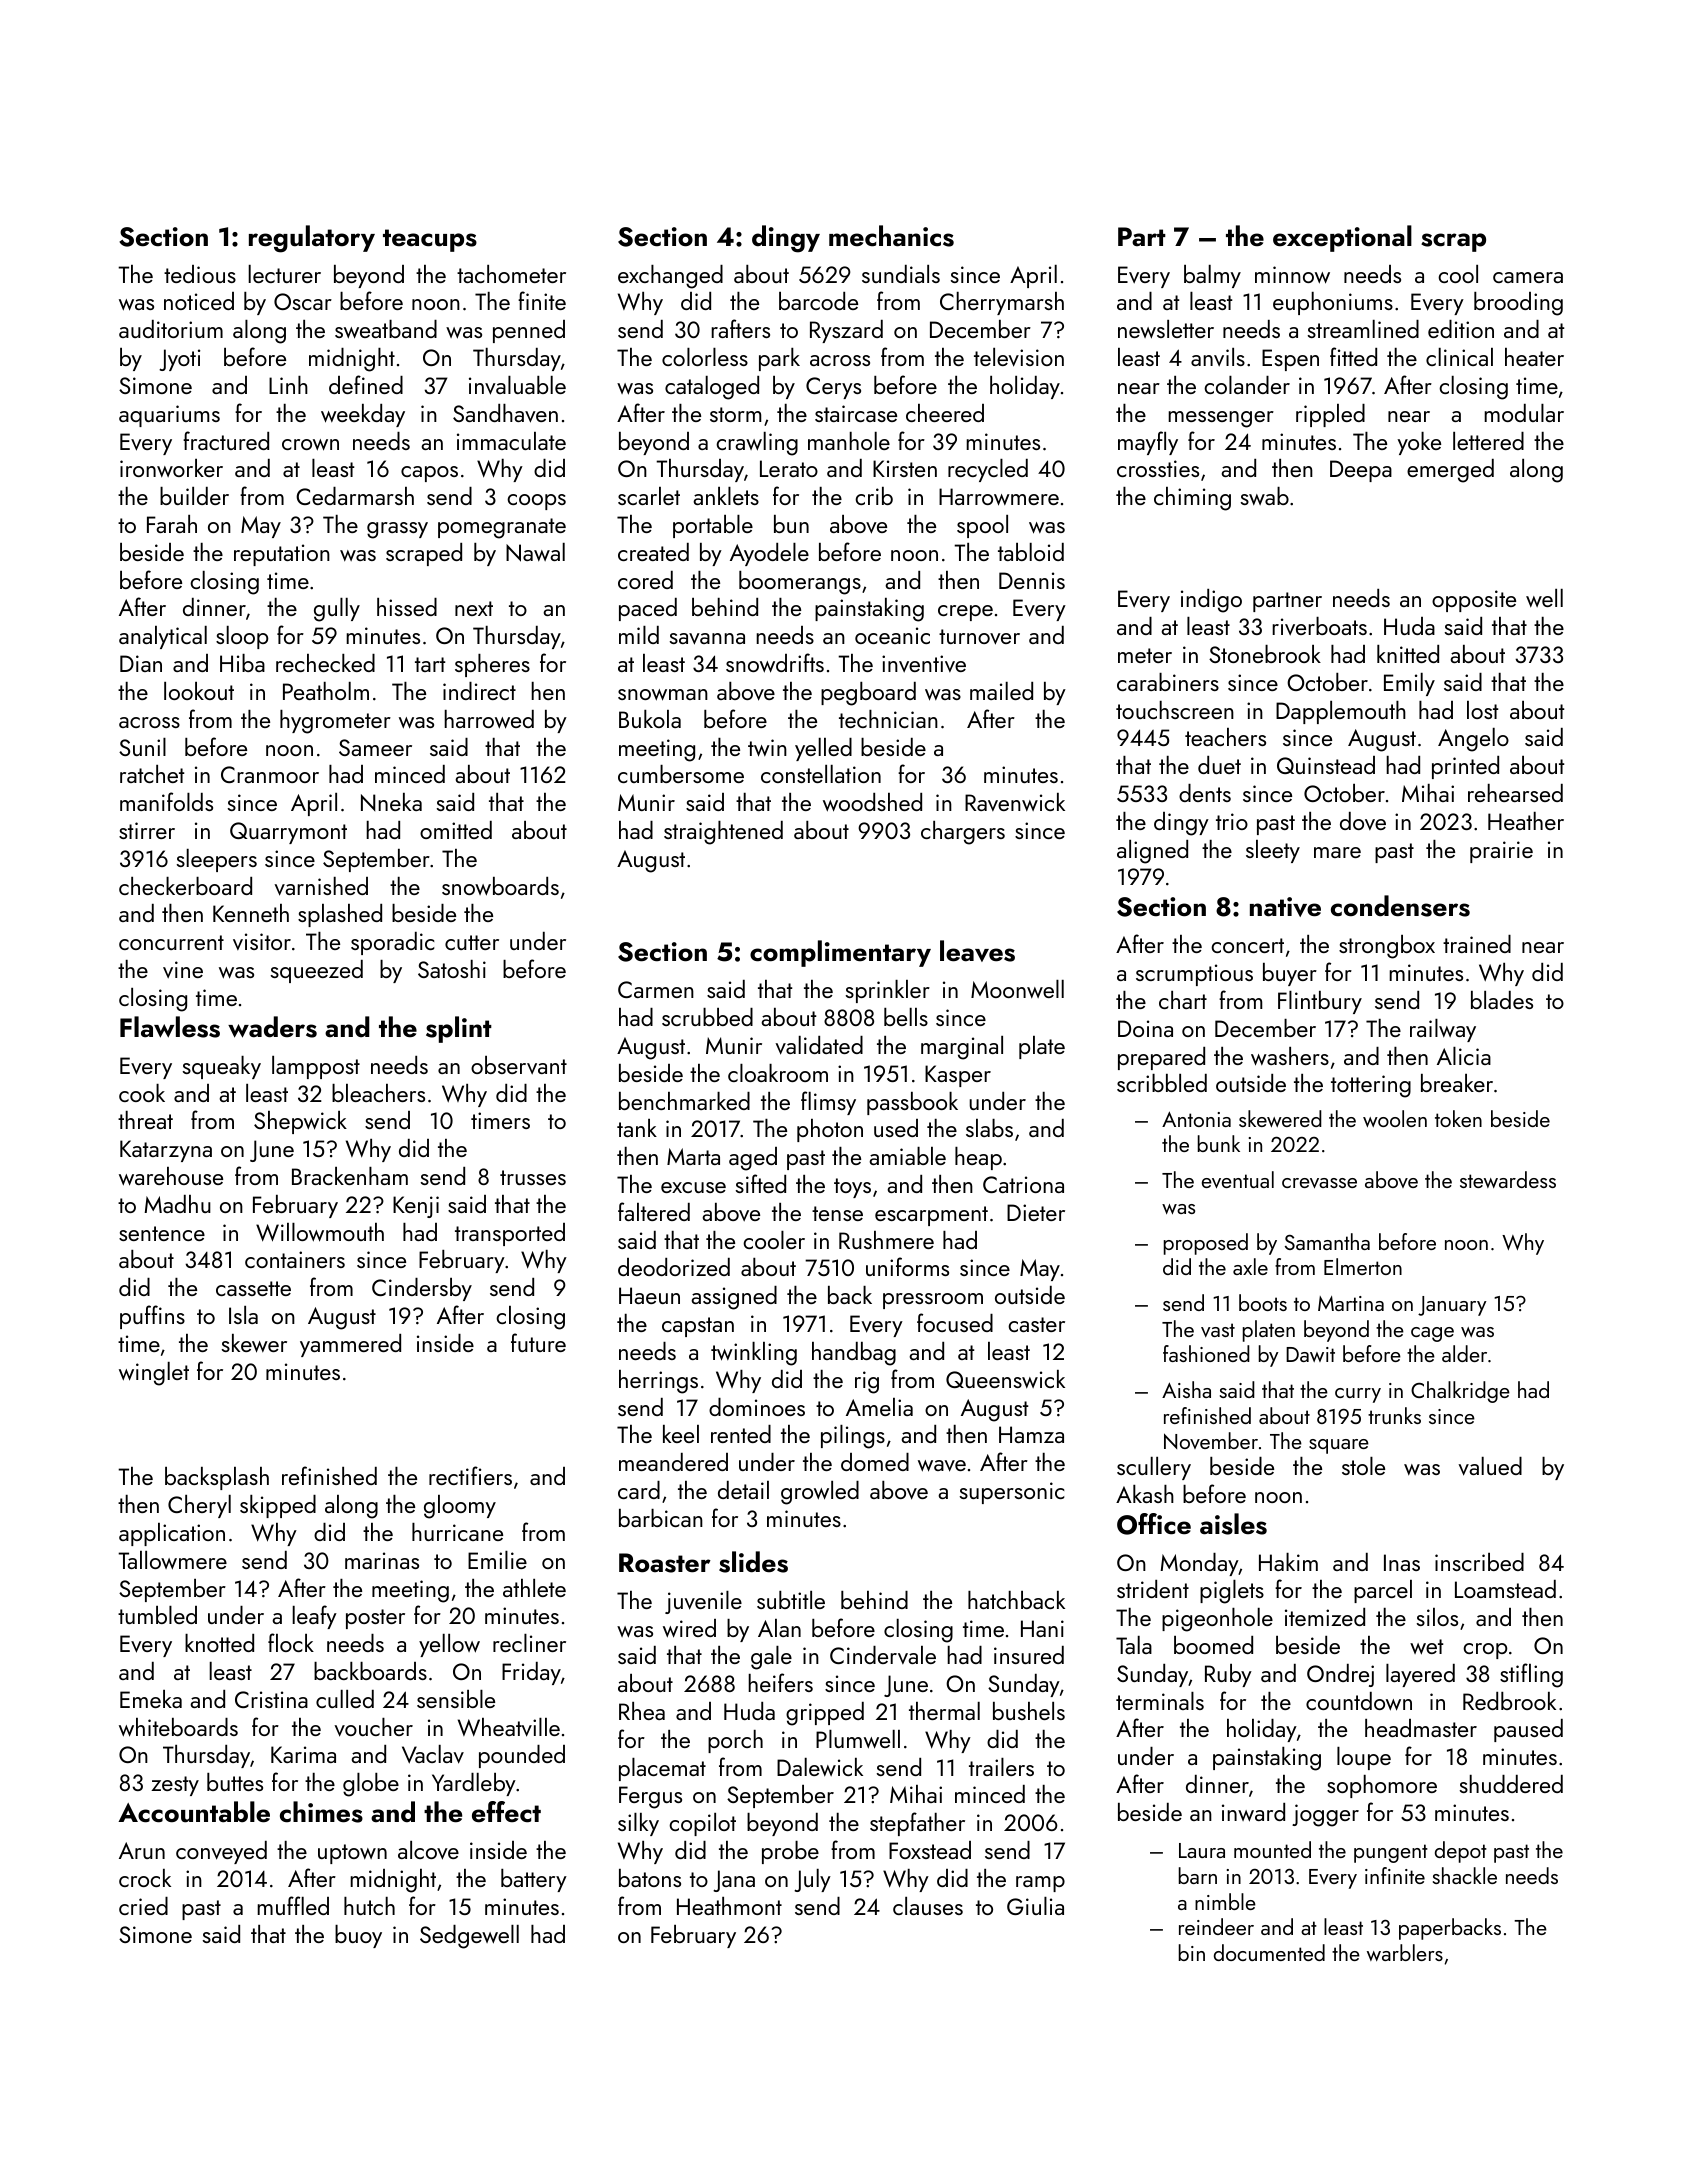  Describe the element at coordinates (1477, 944) in the screenshot. I see `trained` at that location.
